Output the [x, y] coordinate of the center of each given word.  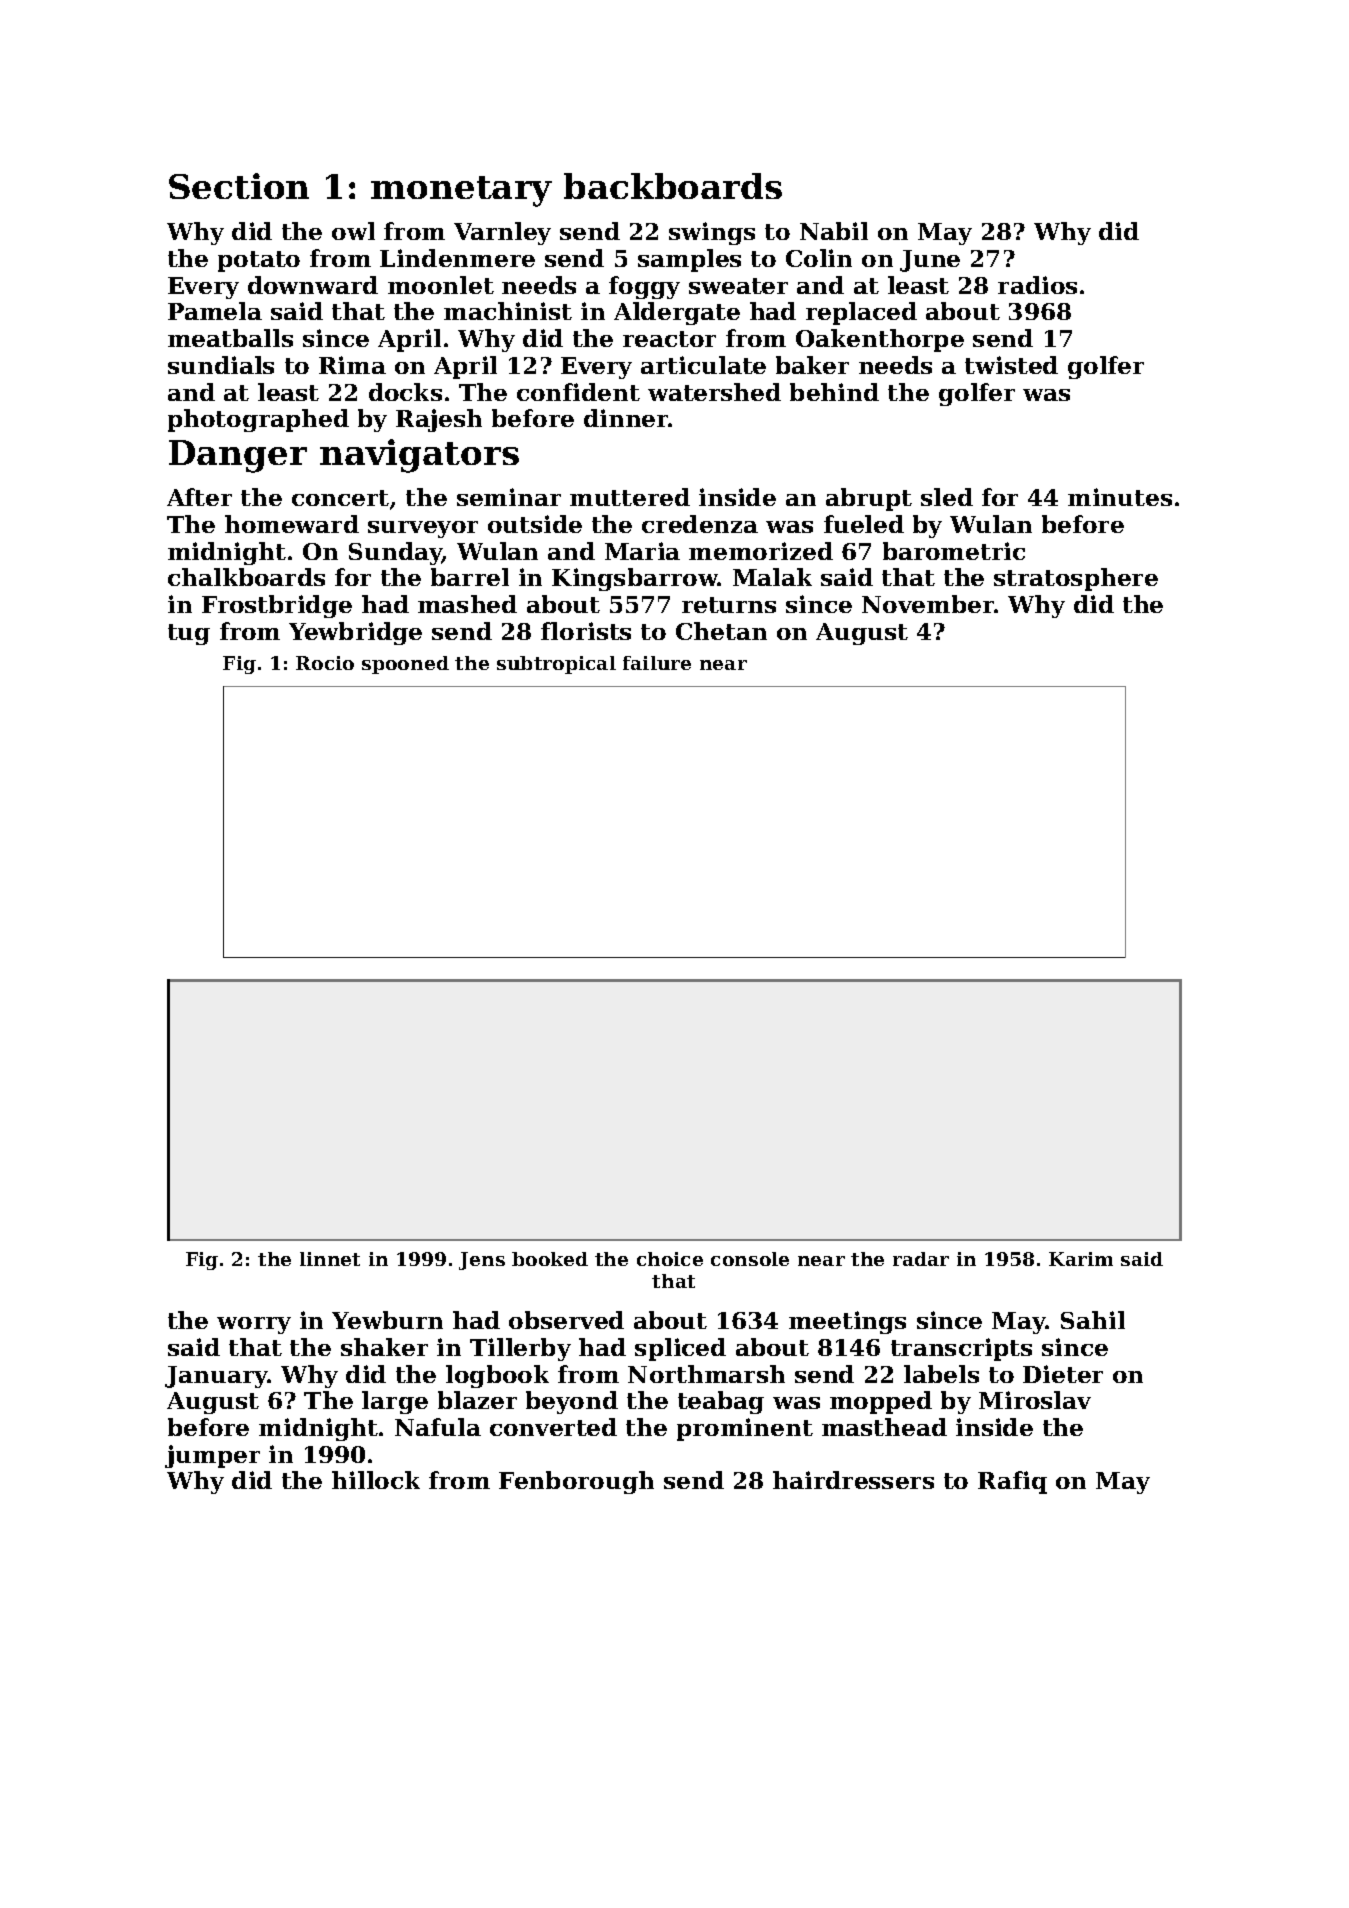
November [928, 604]
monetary [461, 191]
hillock [376, 1480]
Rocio [325, 663]
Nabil [834, 231]
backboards [673, 186]
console [750, 1259]
